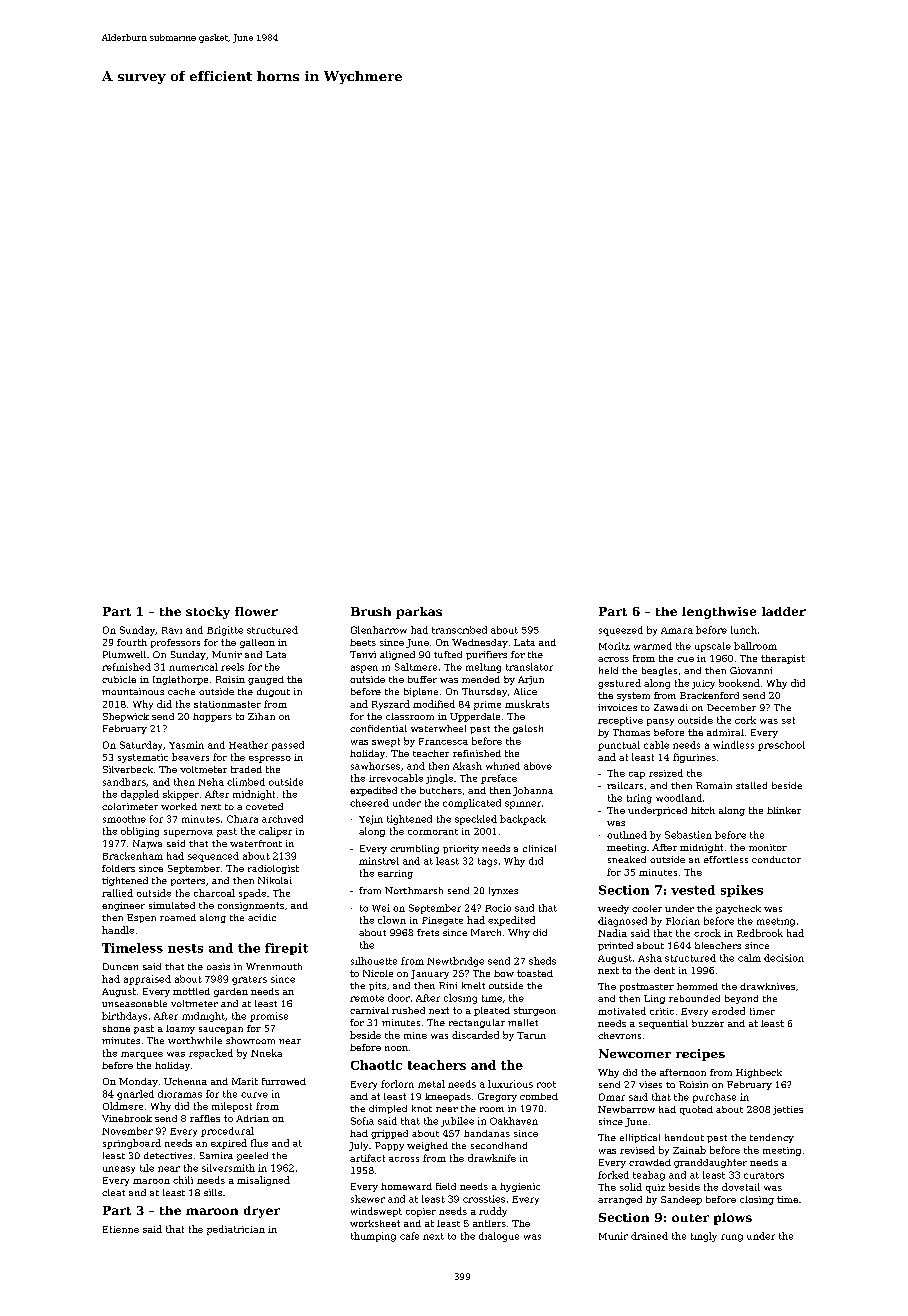  Describe the element at coordinates (172, 630) in the screenshot. I see `Ravi` at that location.
